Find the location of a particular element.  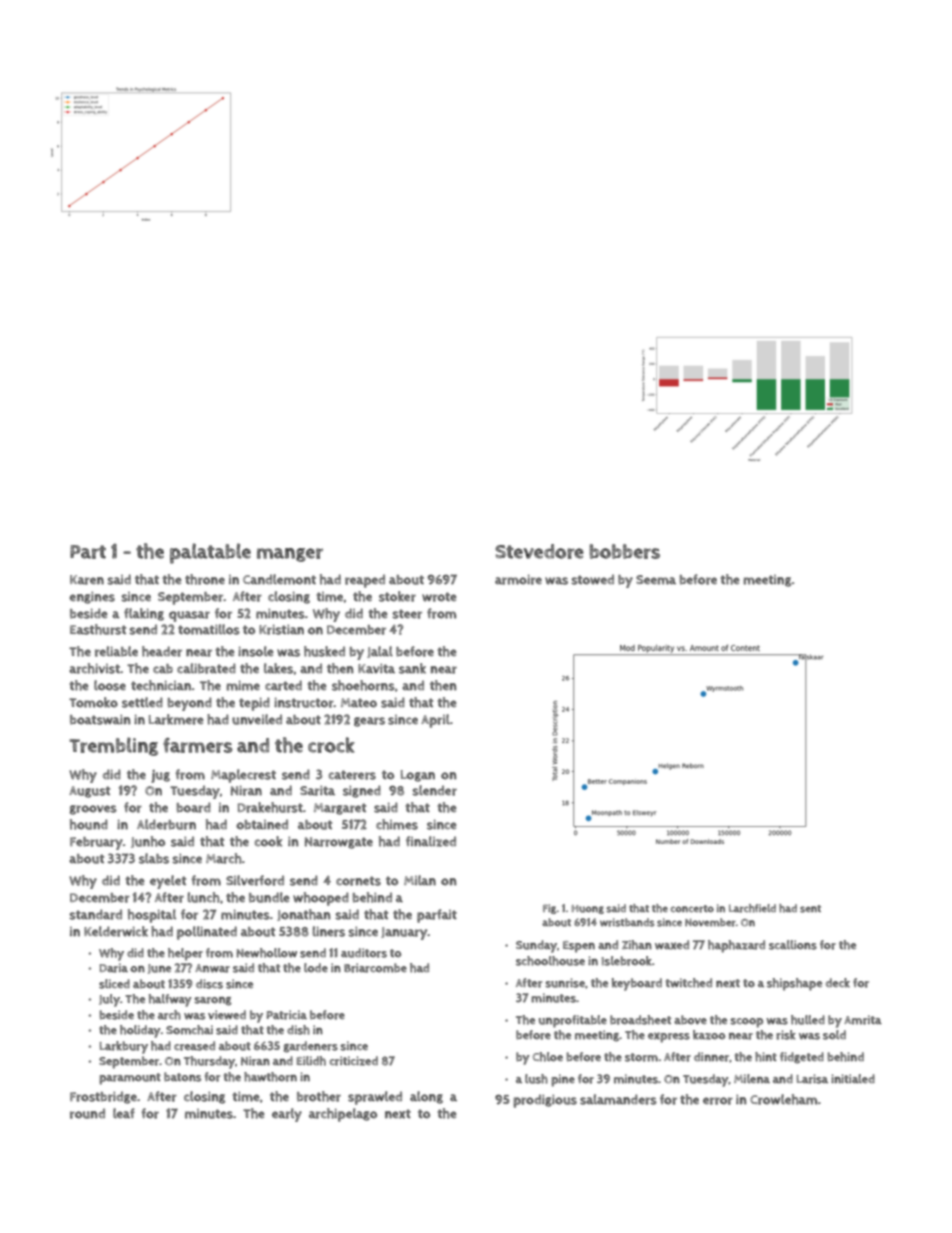

shipshape is located at coordinates (794, 984).
